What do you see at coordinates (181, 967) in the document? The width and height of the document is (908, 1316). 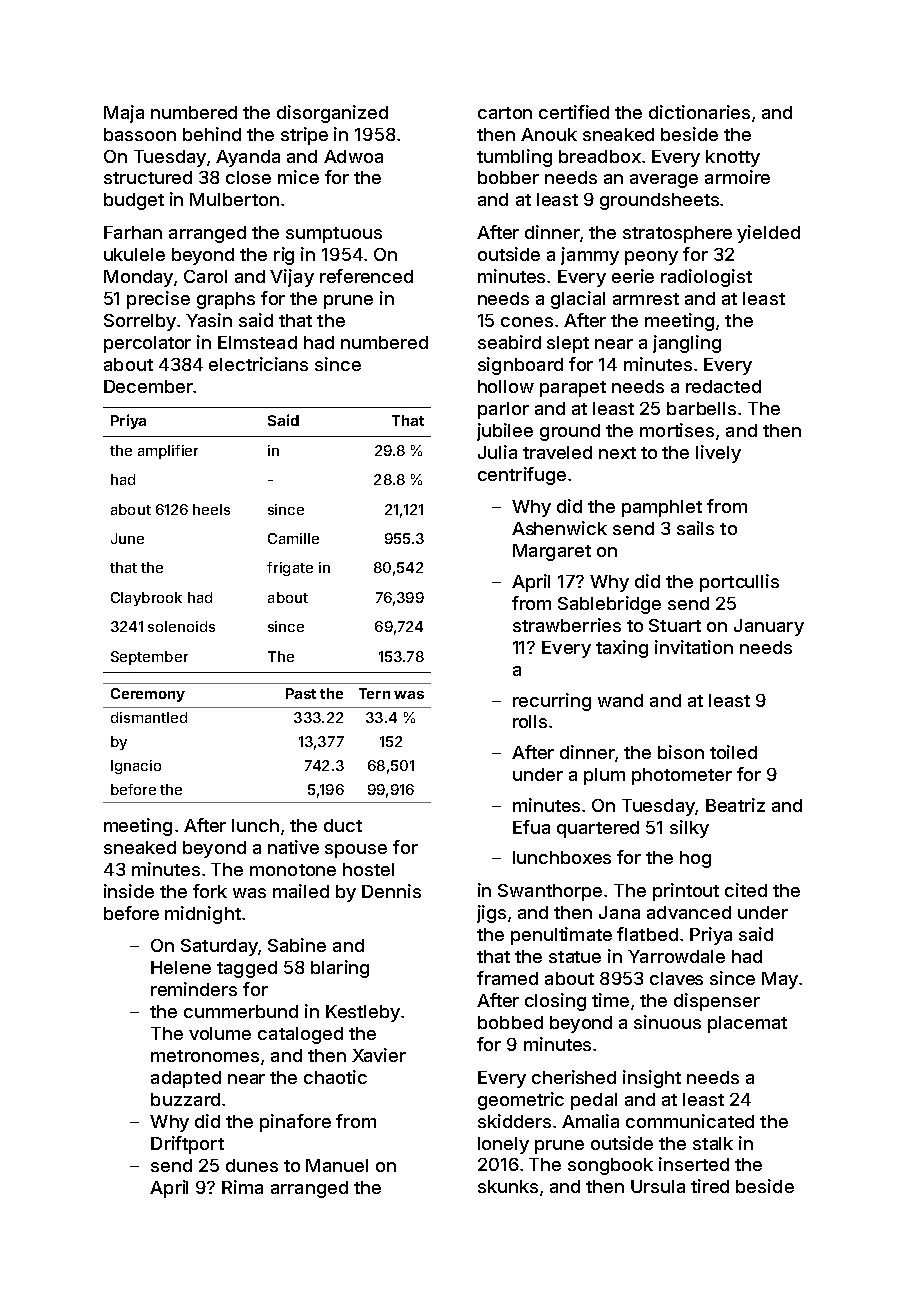 I see `Helene` at bounding box center [181, 967].
